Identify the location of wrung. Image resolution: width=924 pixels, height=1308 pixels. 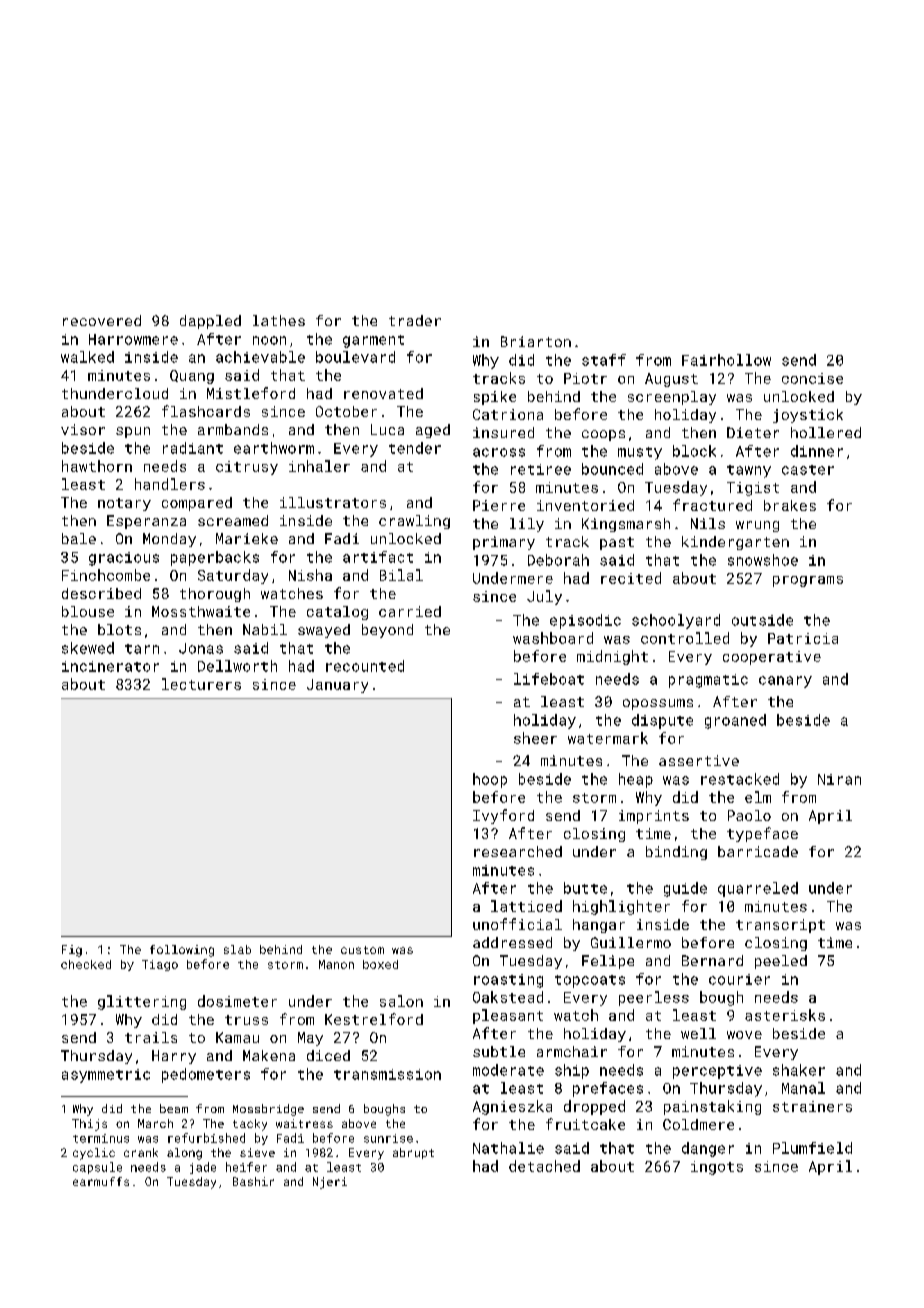
(757, 526).
